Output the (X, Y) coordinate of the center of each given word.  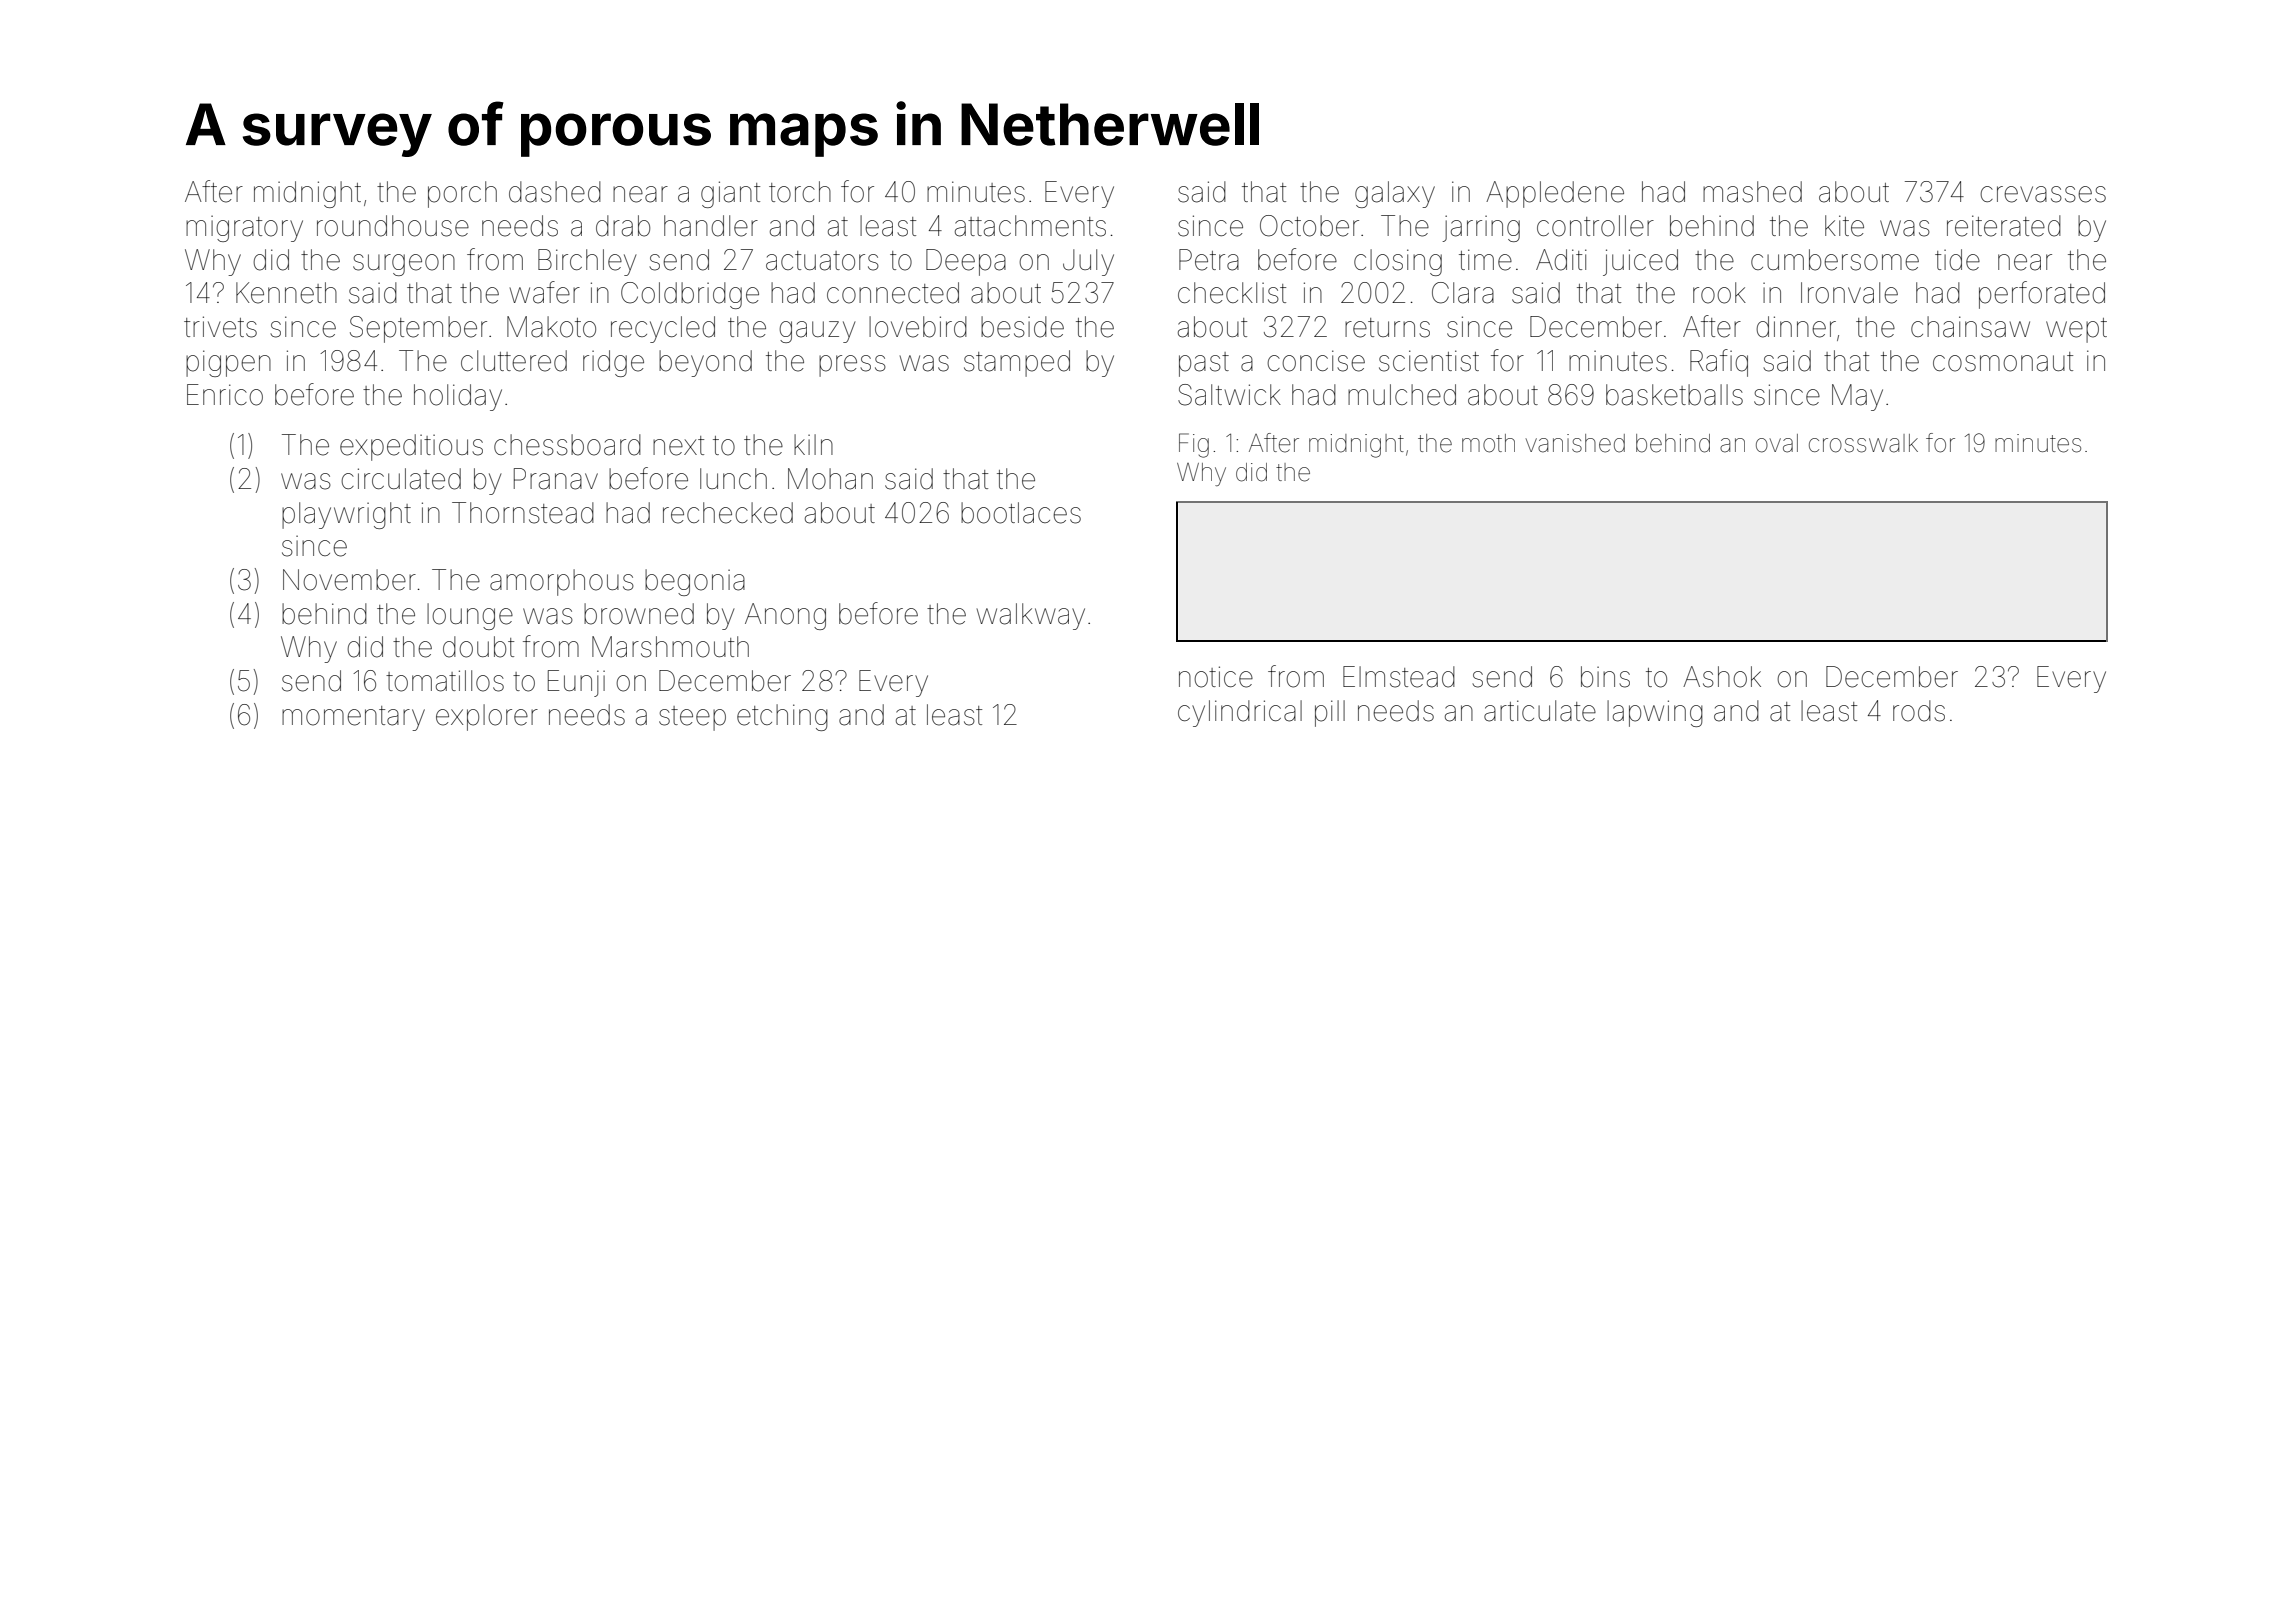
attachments (1030, 226)
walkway (1031, 616)
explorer (487, 717)
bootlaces (1021, 513)
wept (2076, 330)
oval (1777, 443)
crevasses (2043, 194)
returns (1387, 328)
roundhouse (393, 226)
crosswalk (1863, 443)
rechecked (728, 513)
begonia (695, 582)
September (418, 329)
